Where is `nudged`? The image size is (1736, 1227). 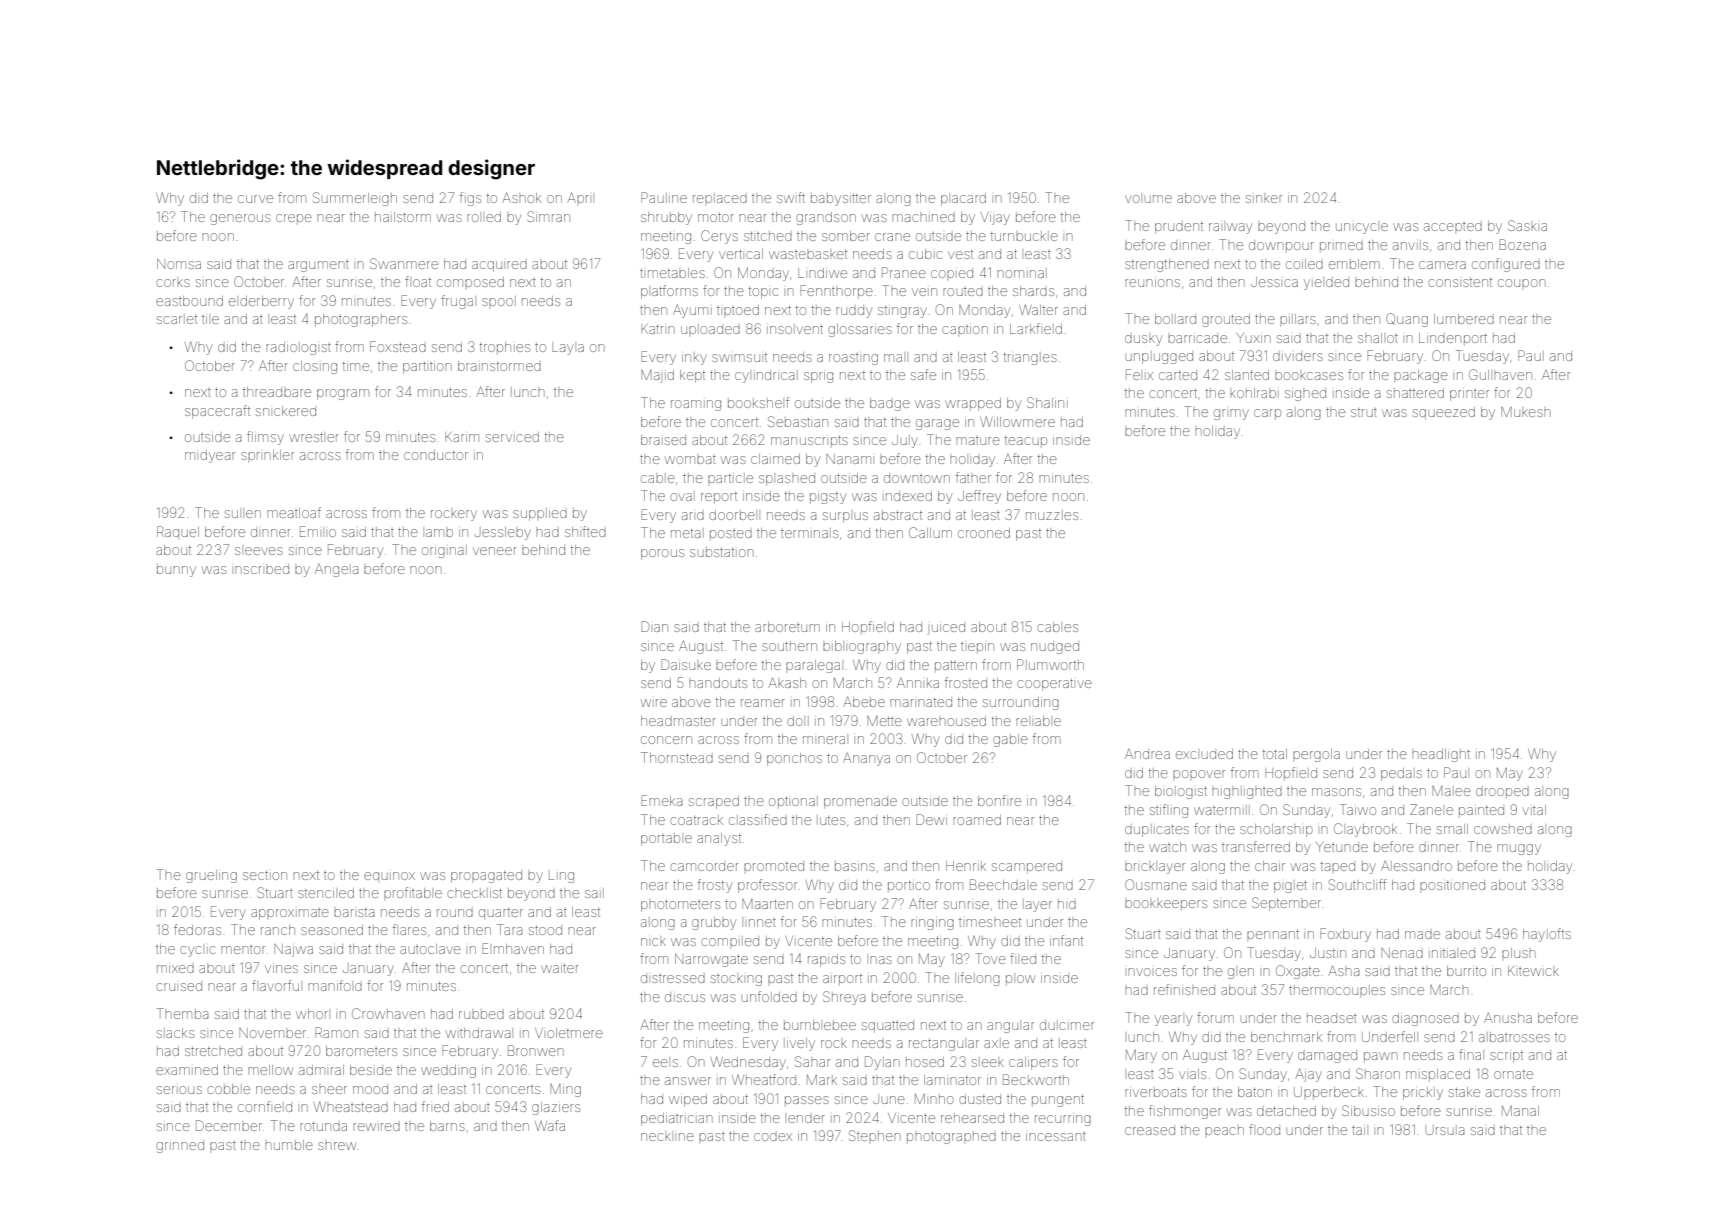 nudged is located at coordinates (1055, 648).
